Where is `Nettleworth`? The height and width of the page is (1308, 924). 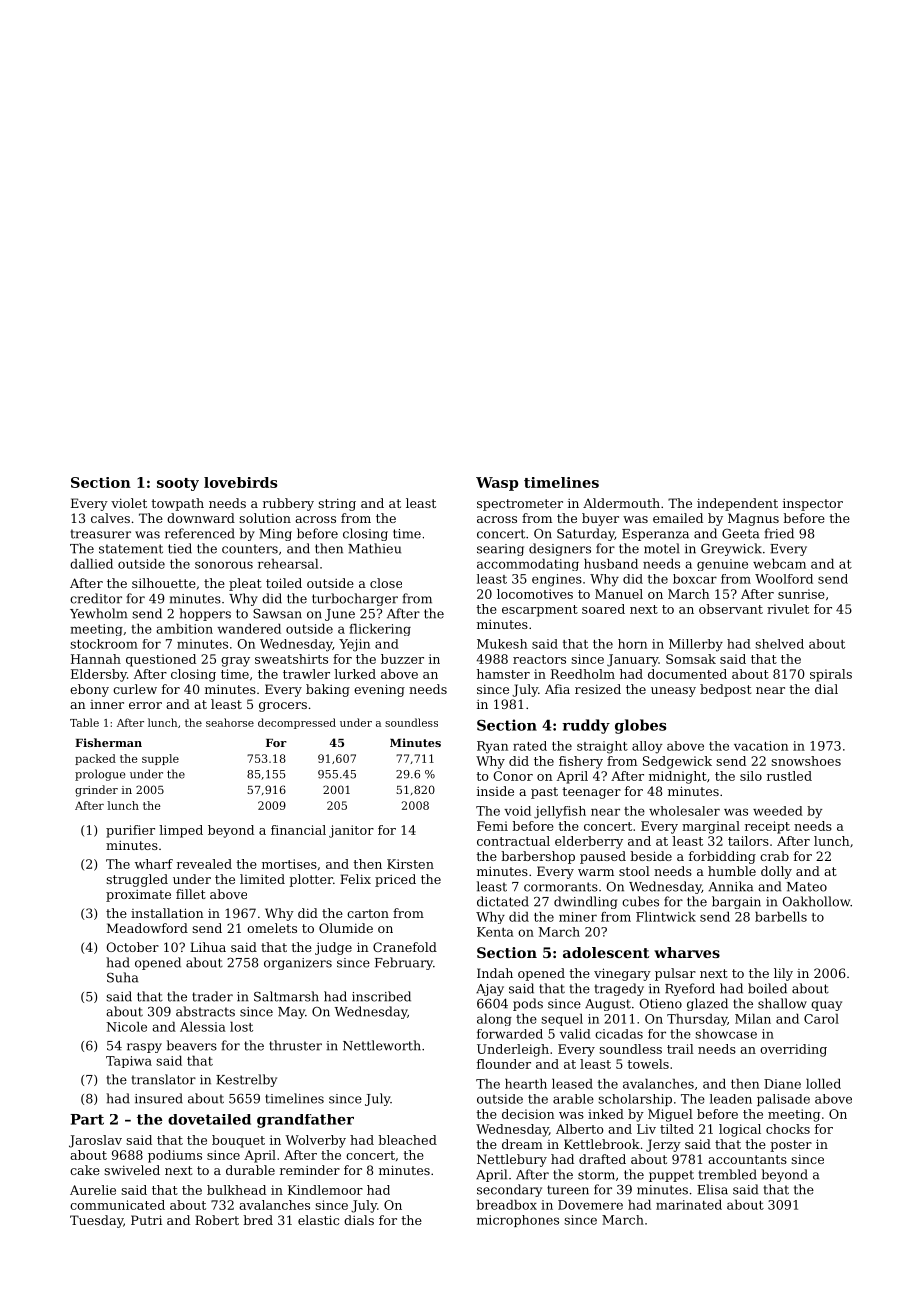 Nettleworth is located at coordinates (382, 1045).
